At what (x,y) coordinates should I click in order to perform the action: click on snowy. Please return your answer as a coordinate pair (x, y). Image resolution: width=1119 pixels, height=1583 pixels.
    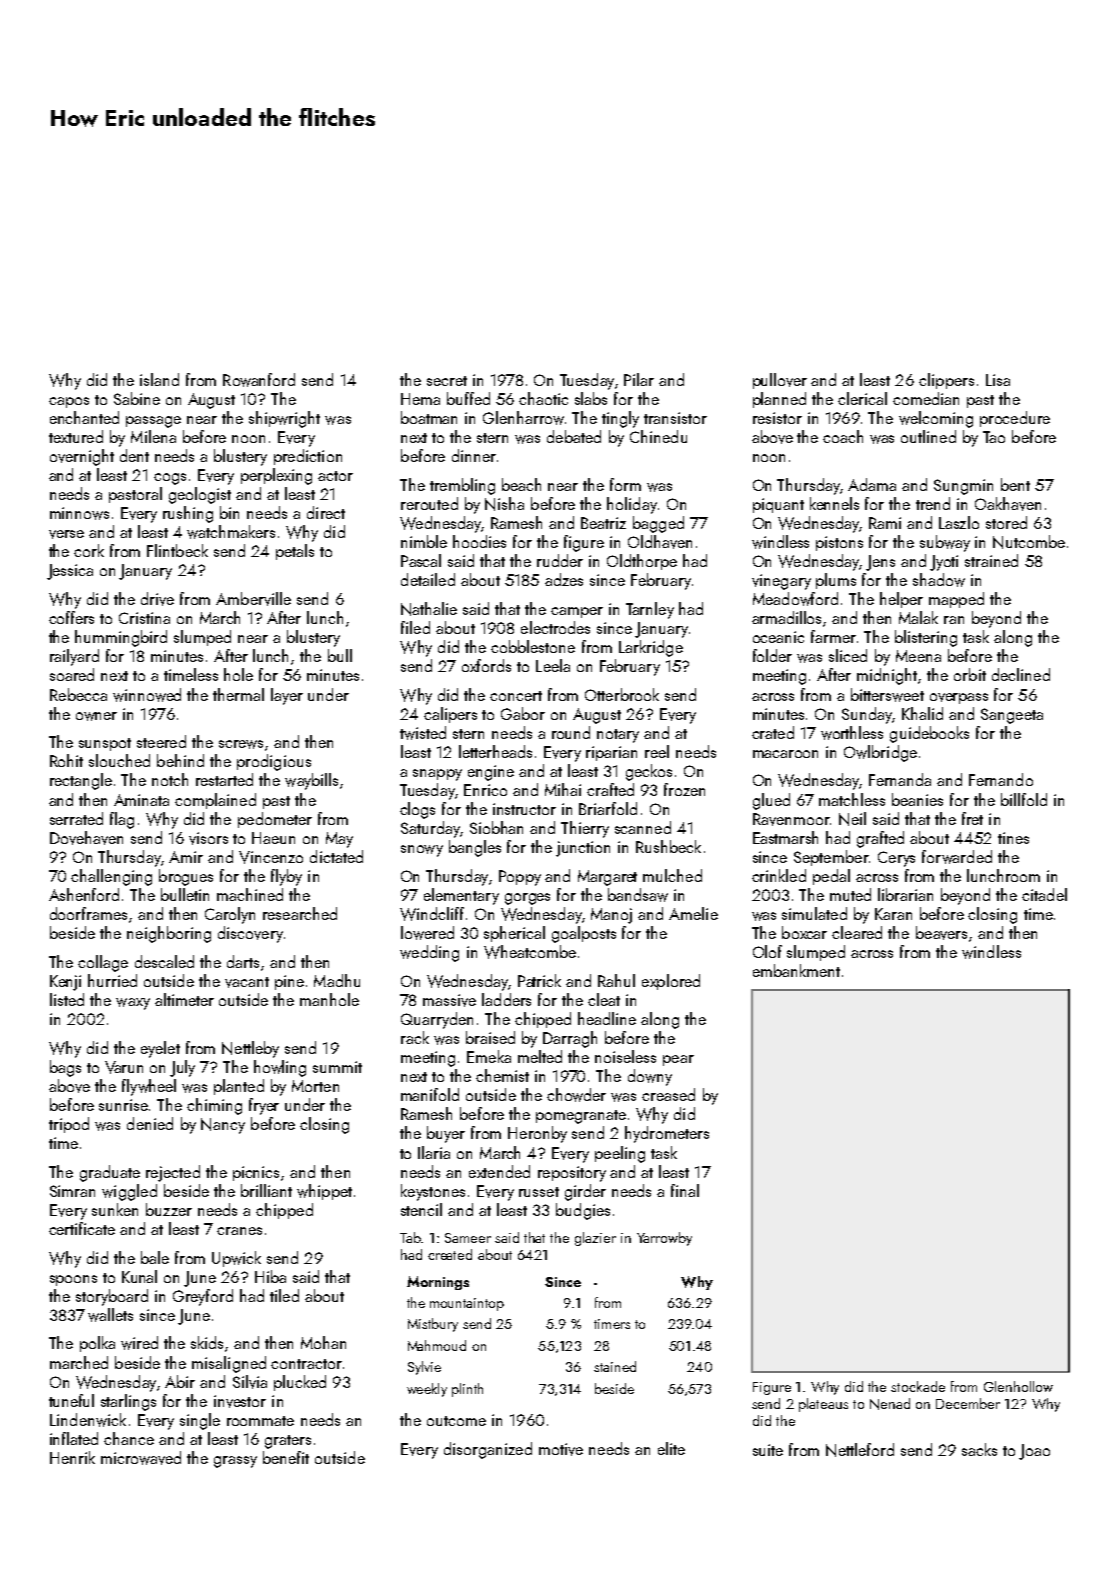
    Looking at the image, I should click on (422, 851).
